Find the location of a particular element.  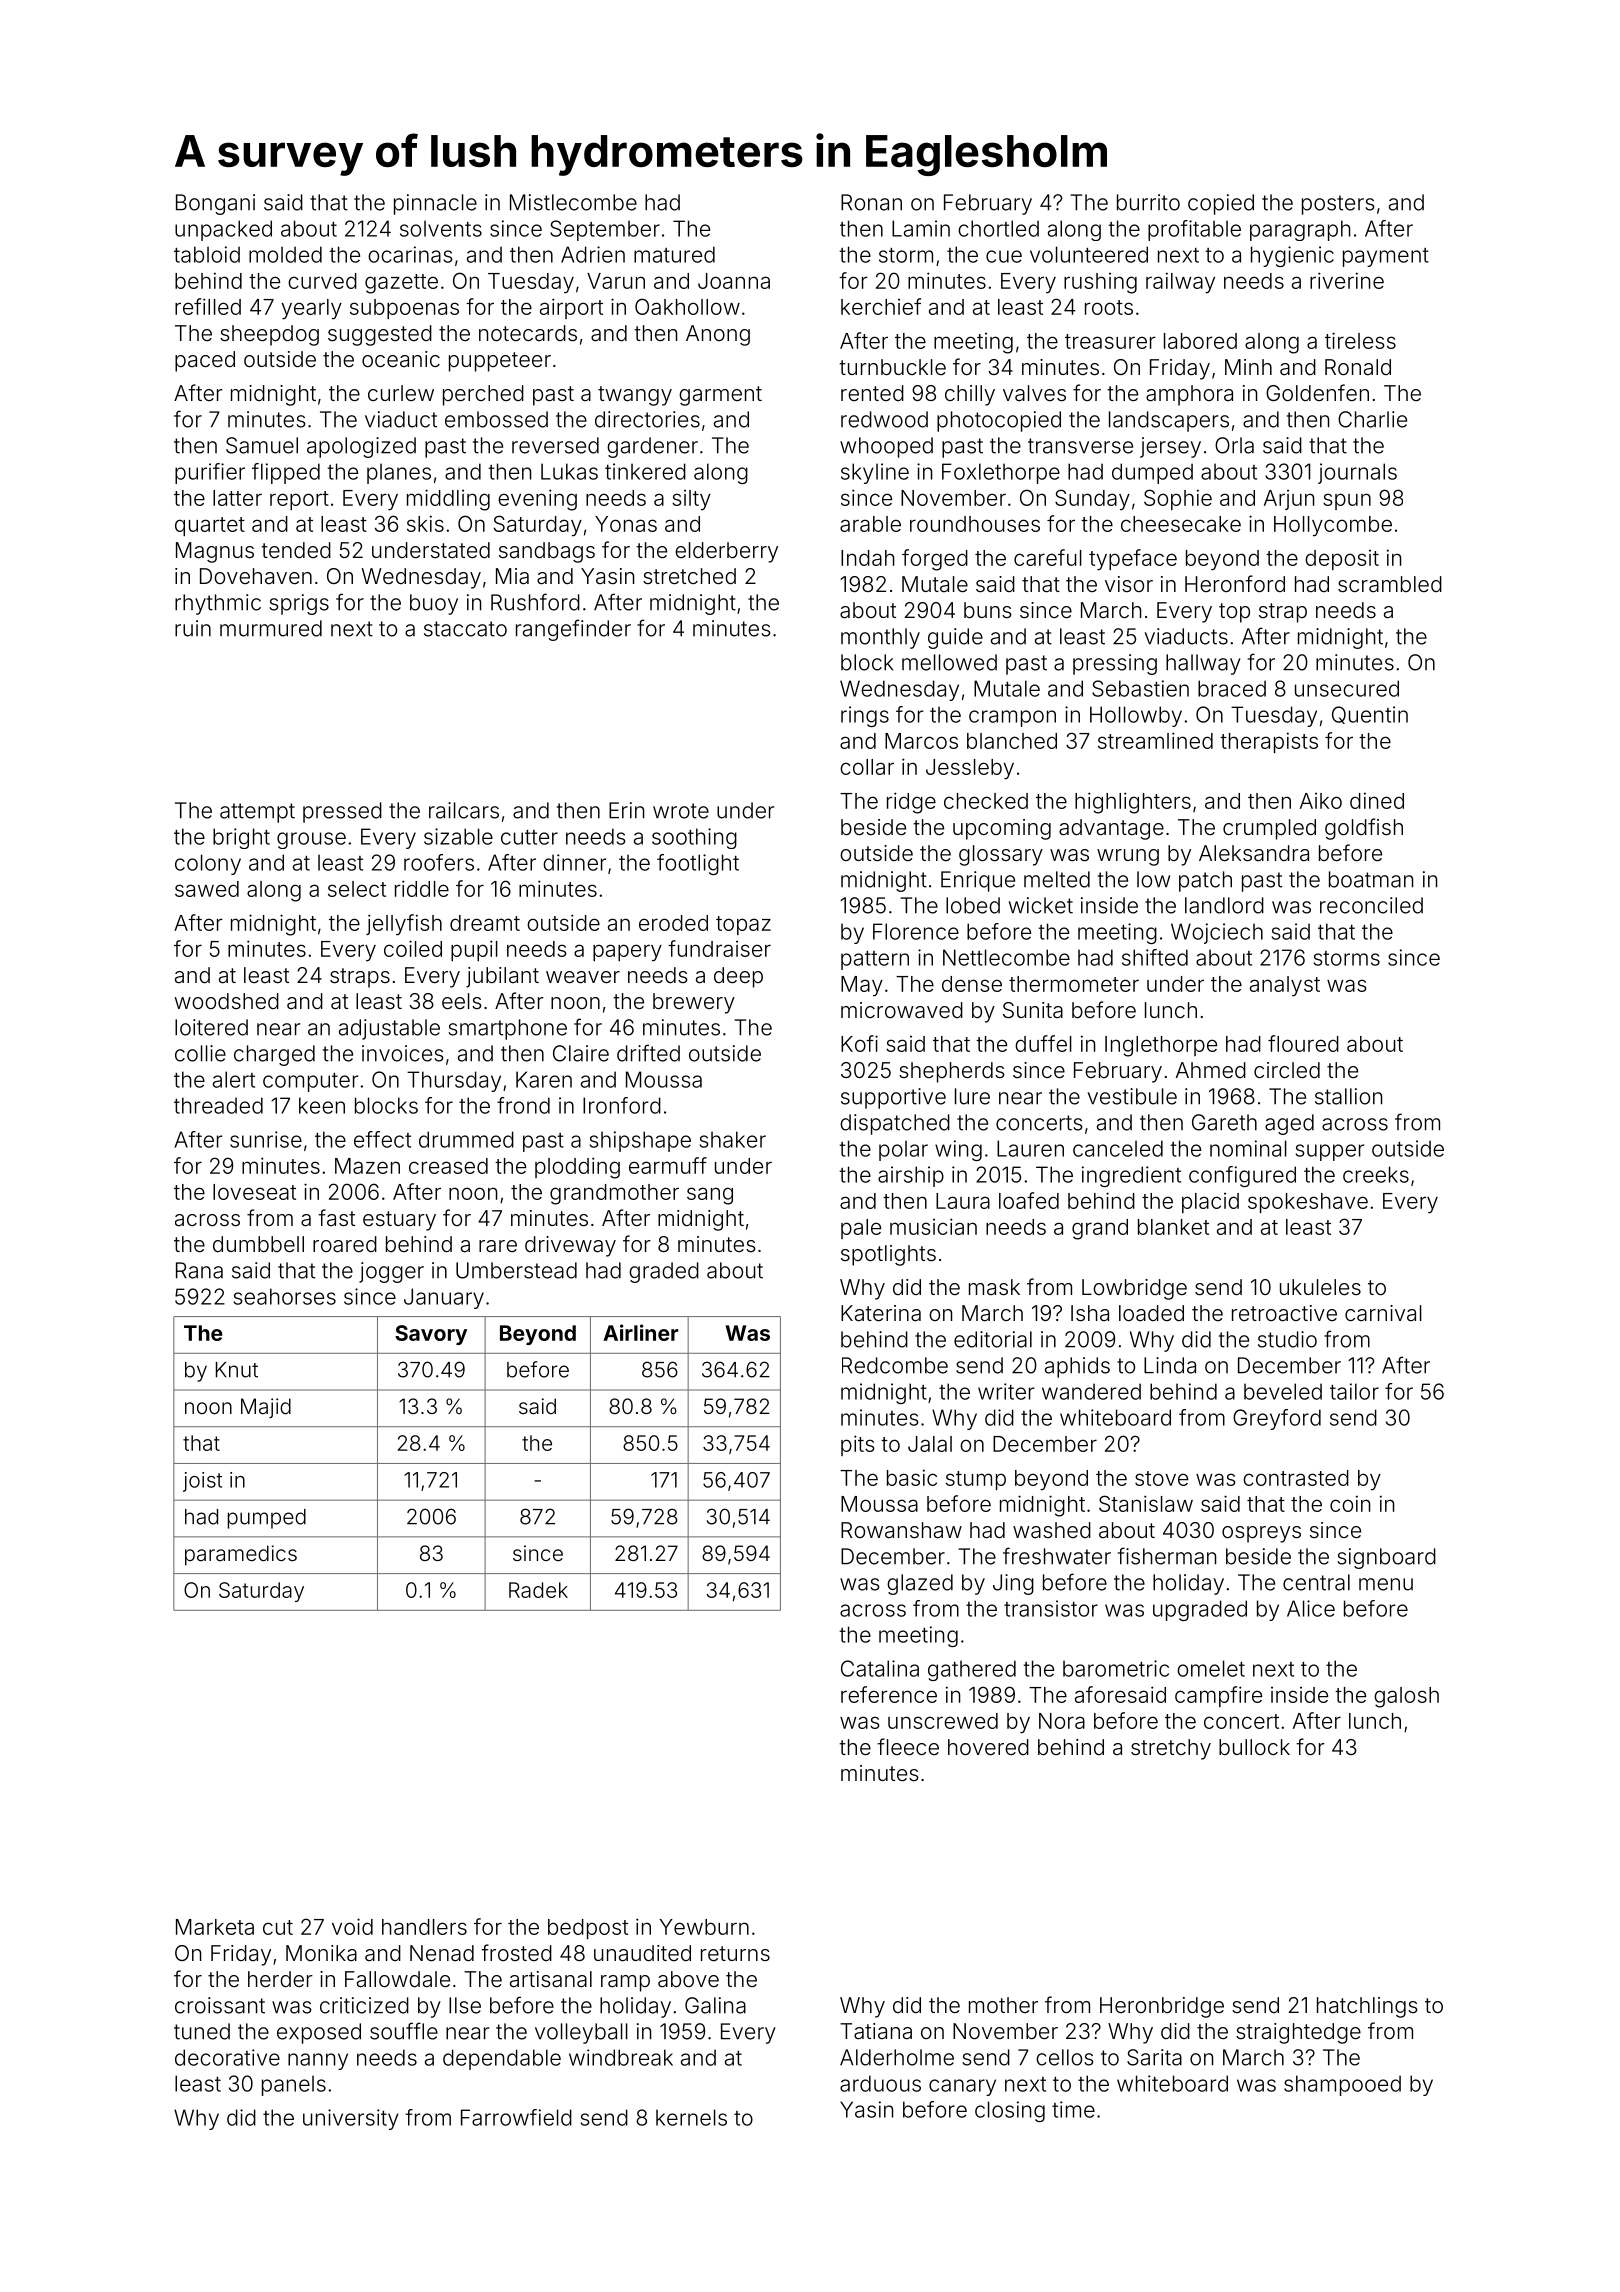

pale is located at coordinates (861, 1229).
